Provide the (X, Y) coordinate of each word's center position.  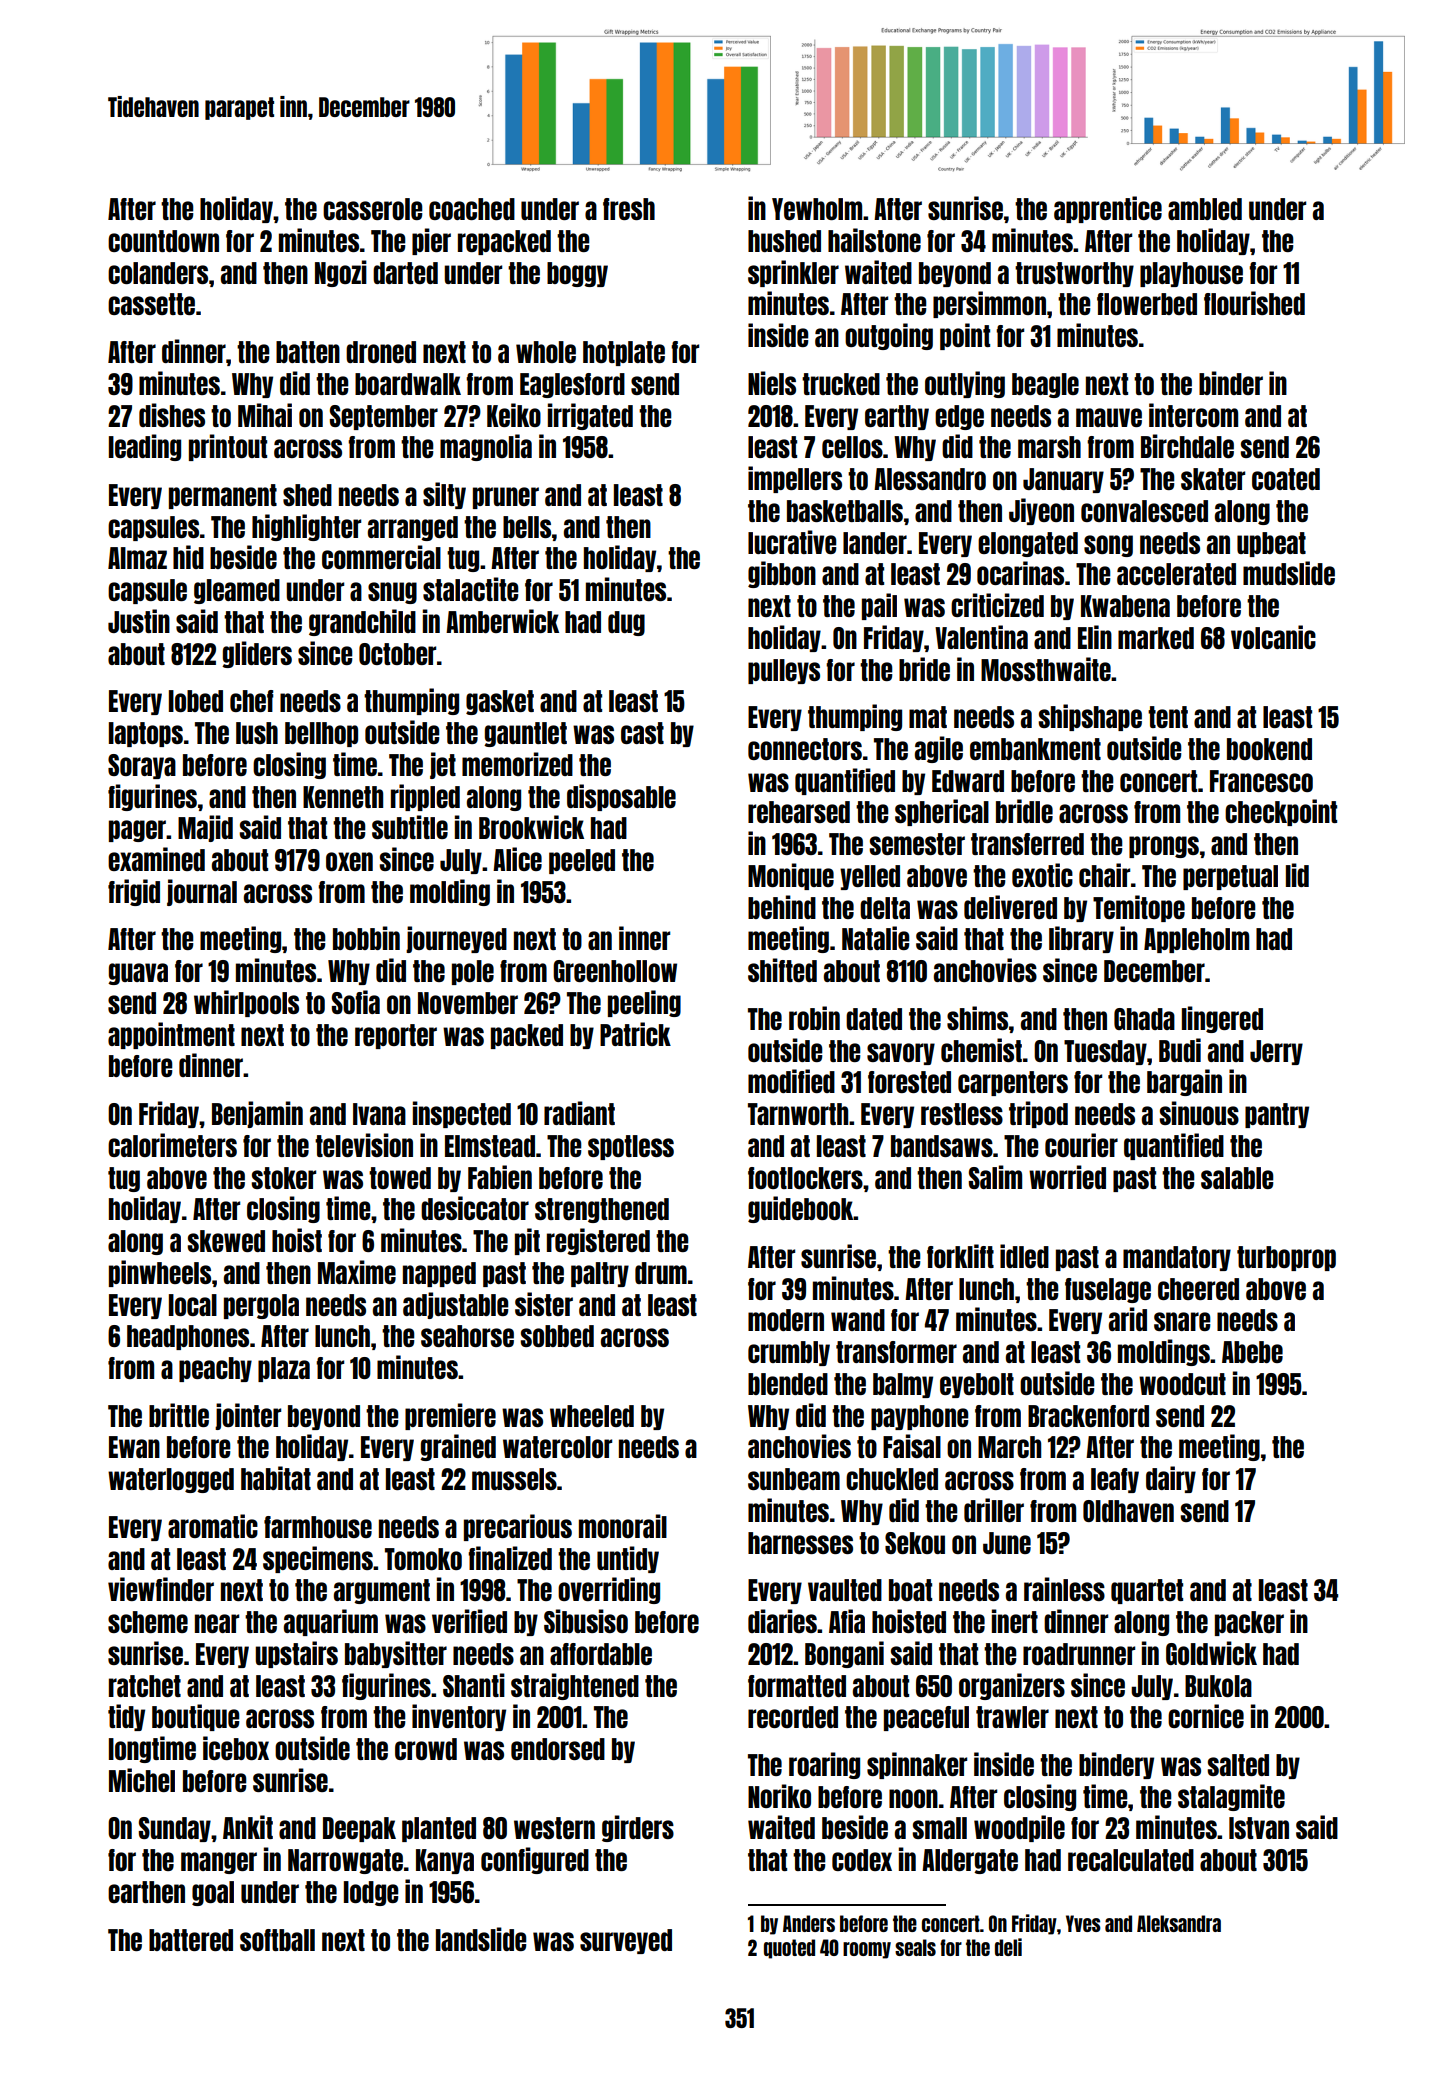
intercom (1193, 415)
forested (909, 1082)
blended (788, 1384)
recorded (793, 1717)
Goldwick (1211, 1653)
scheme (148, 1622)
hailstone (874, 240)
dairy (1171, 1479)
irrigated (590, 416)
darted (405, 273)
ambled (1205, 209)
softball (277, 1940)
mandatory (1177, 1258)
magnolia (486, 447)
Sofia (356, 1002)
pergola (261, 1306)
